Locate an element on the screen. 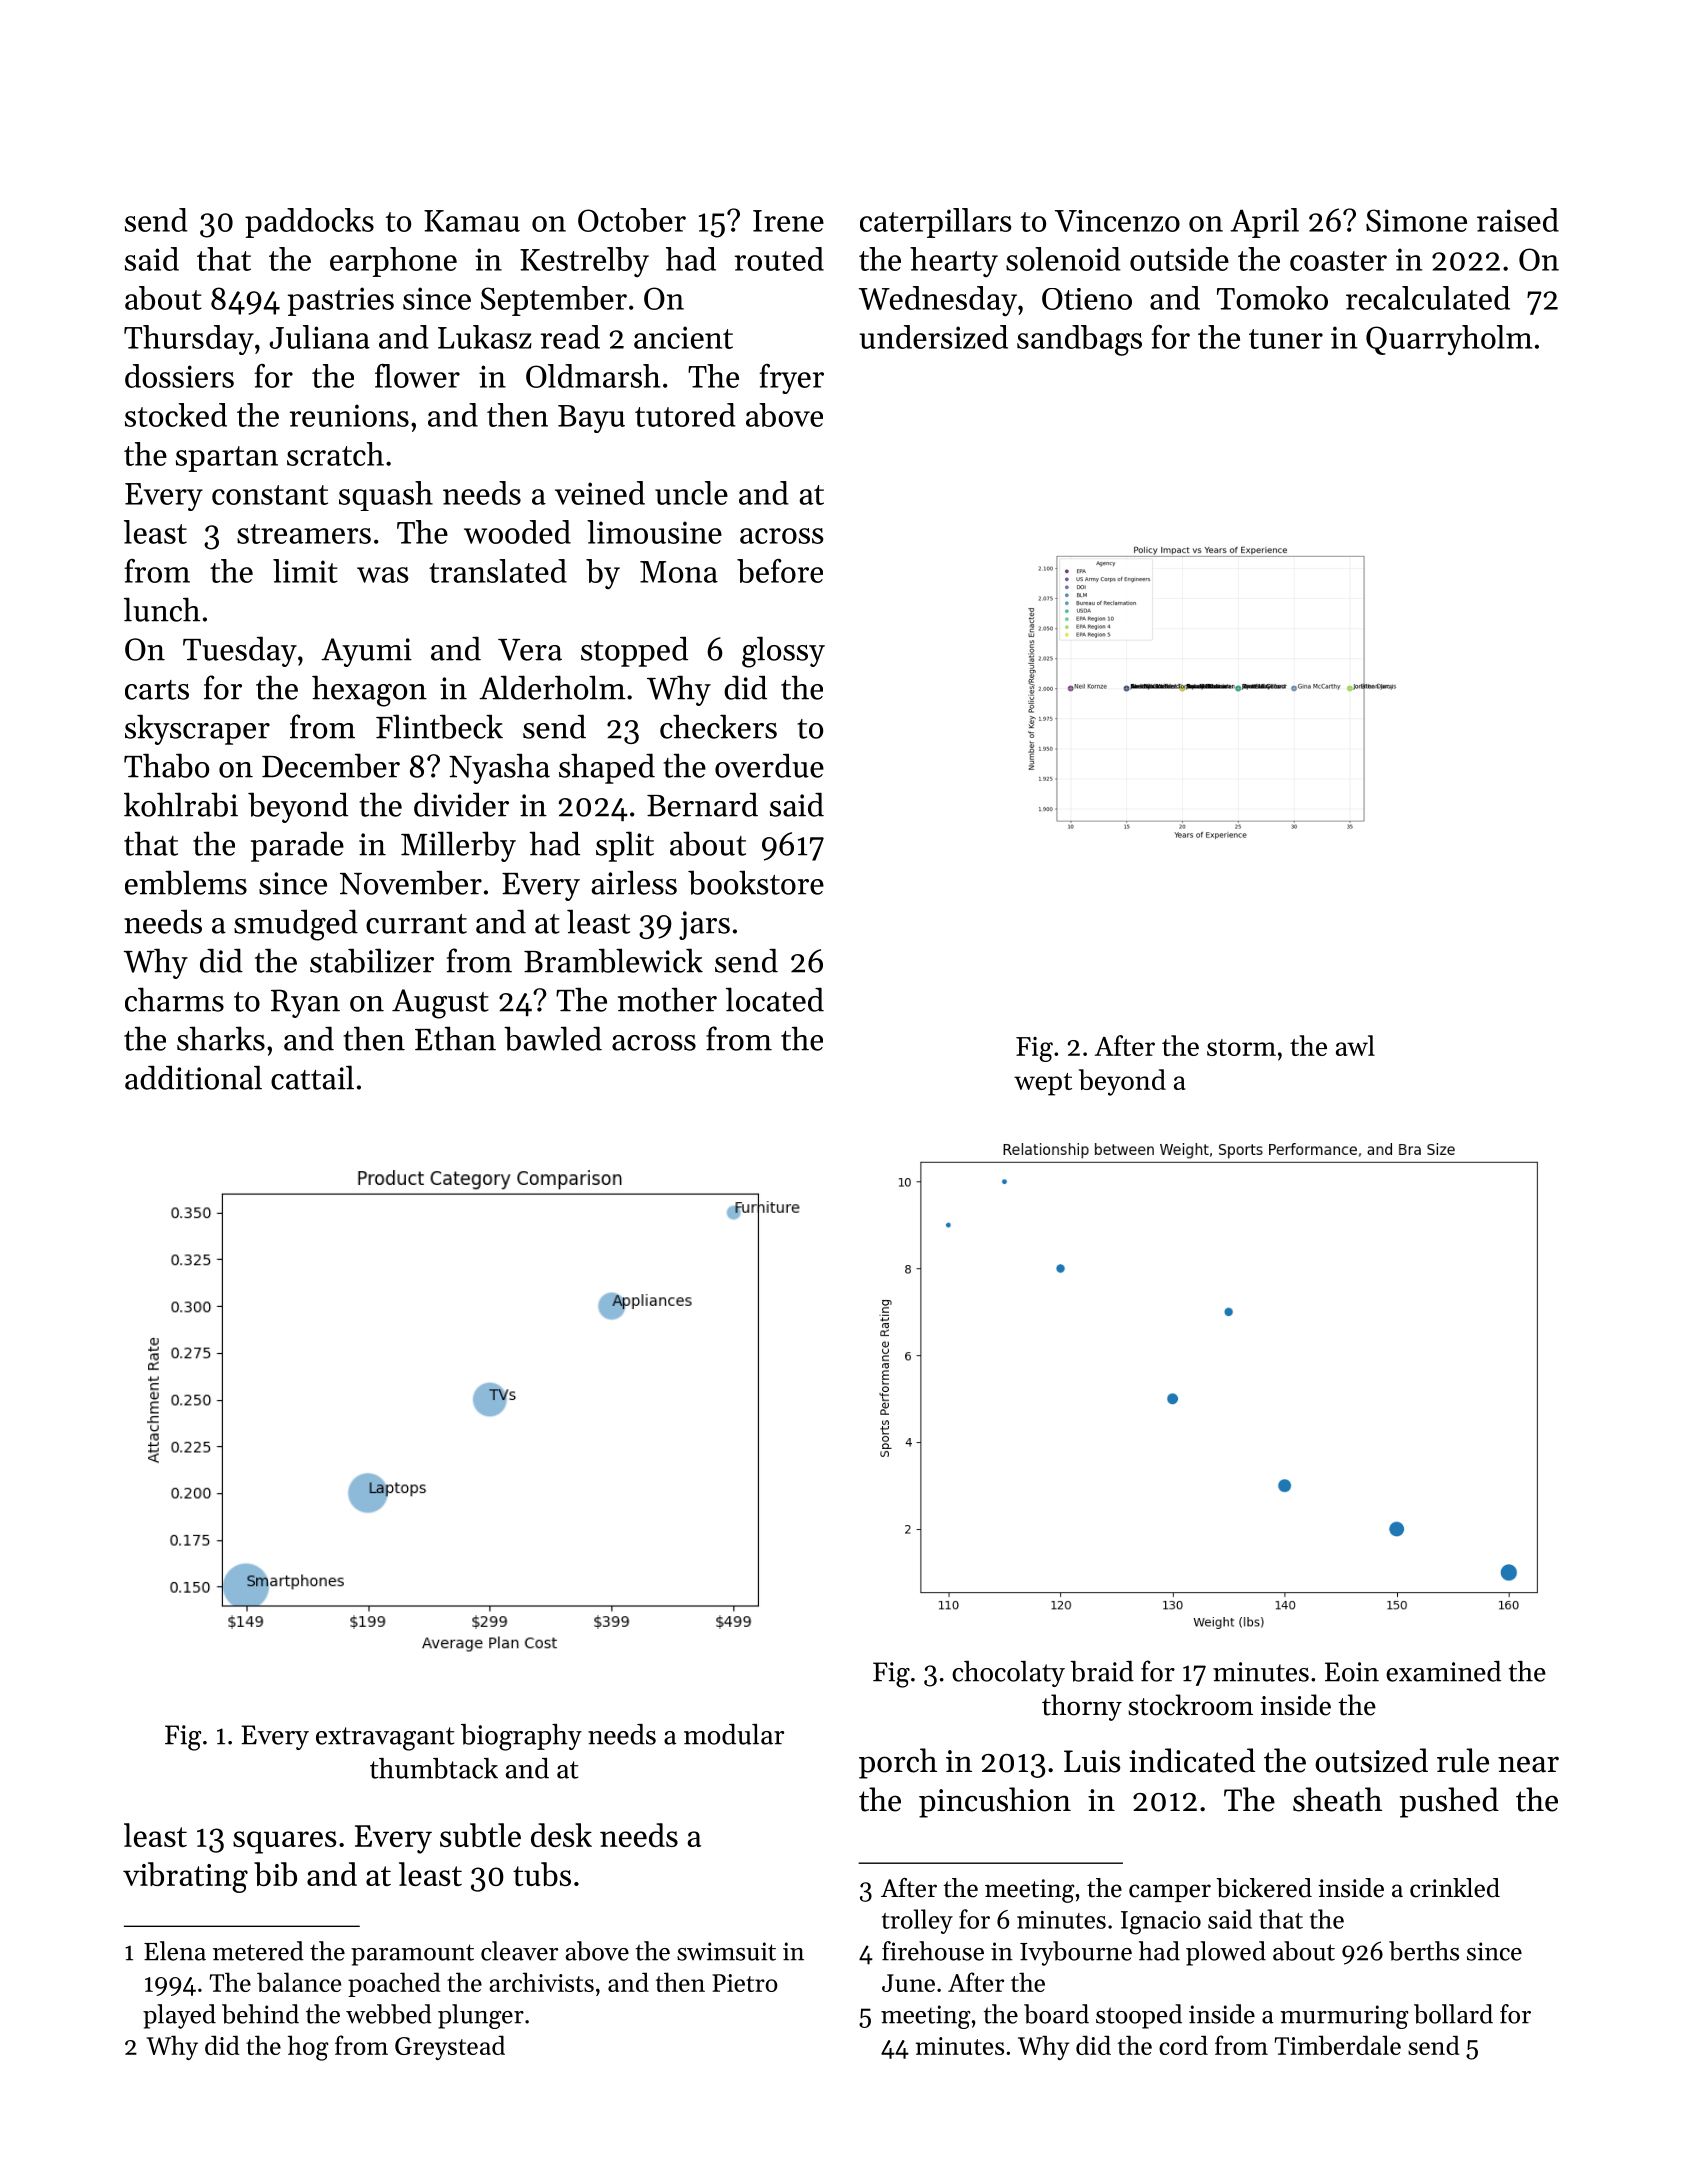 The width and height of the screenshot is (1683, 2178). Eoin is located at coordinates (1352, 1672).
